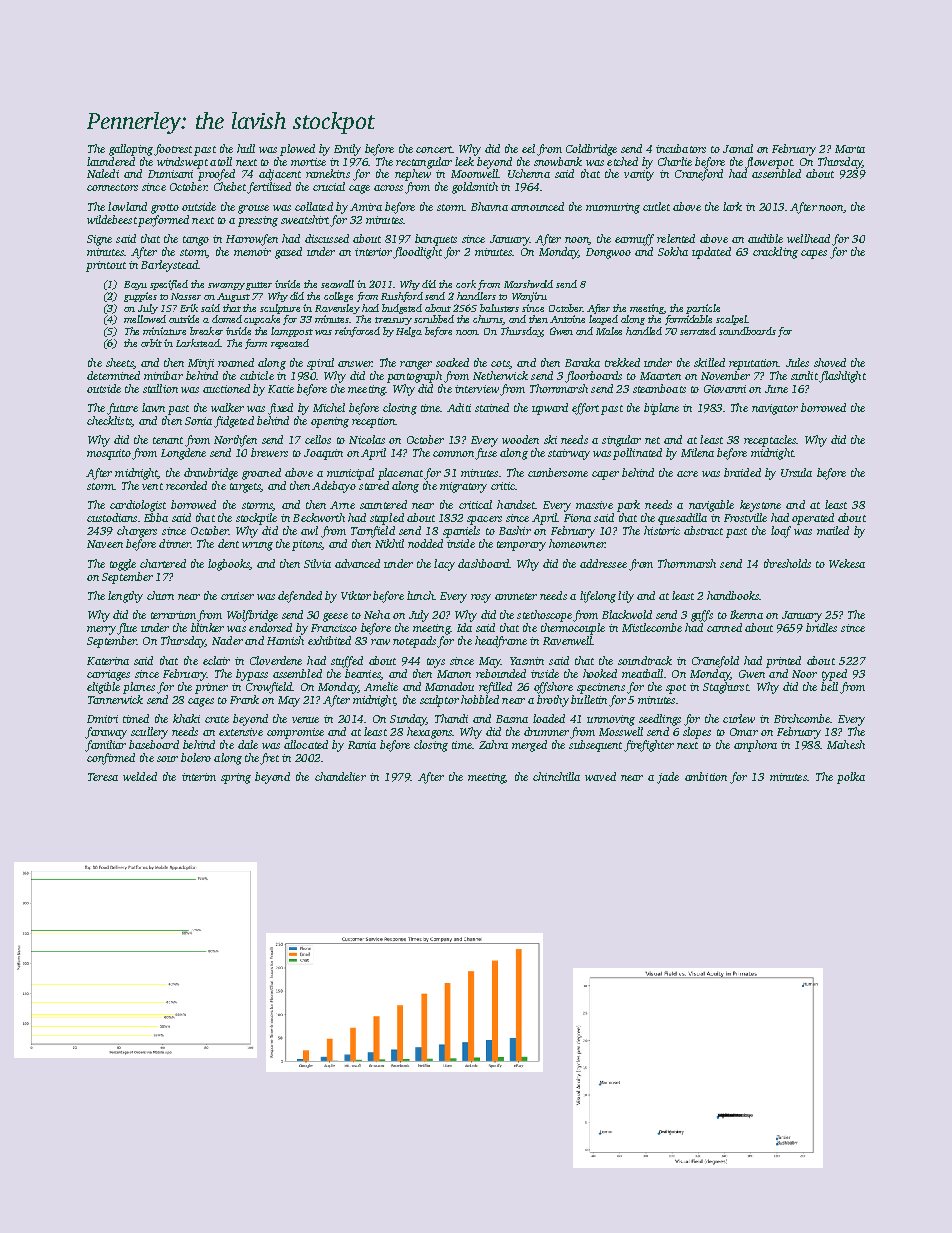 This screenshot has width=952, height=1233. Describe the element at coordinates (775, 253) in the screenshot. I see `crackling` at that location.
